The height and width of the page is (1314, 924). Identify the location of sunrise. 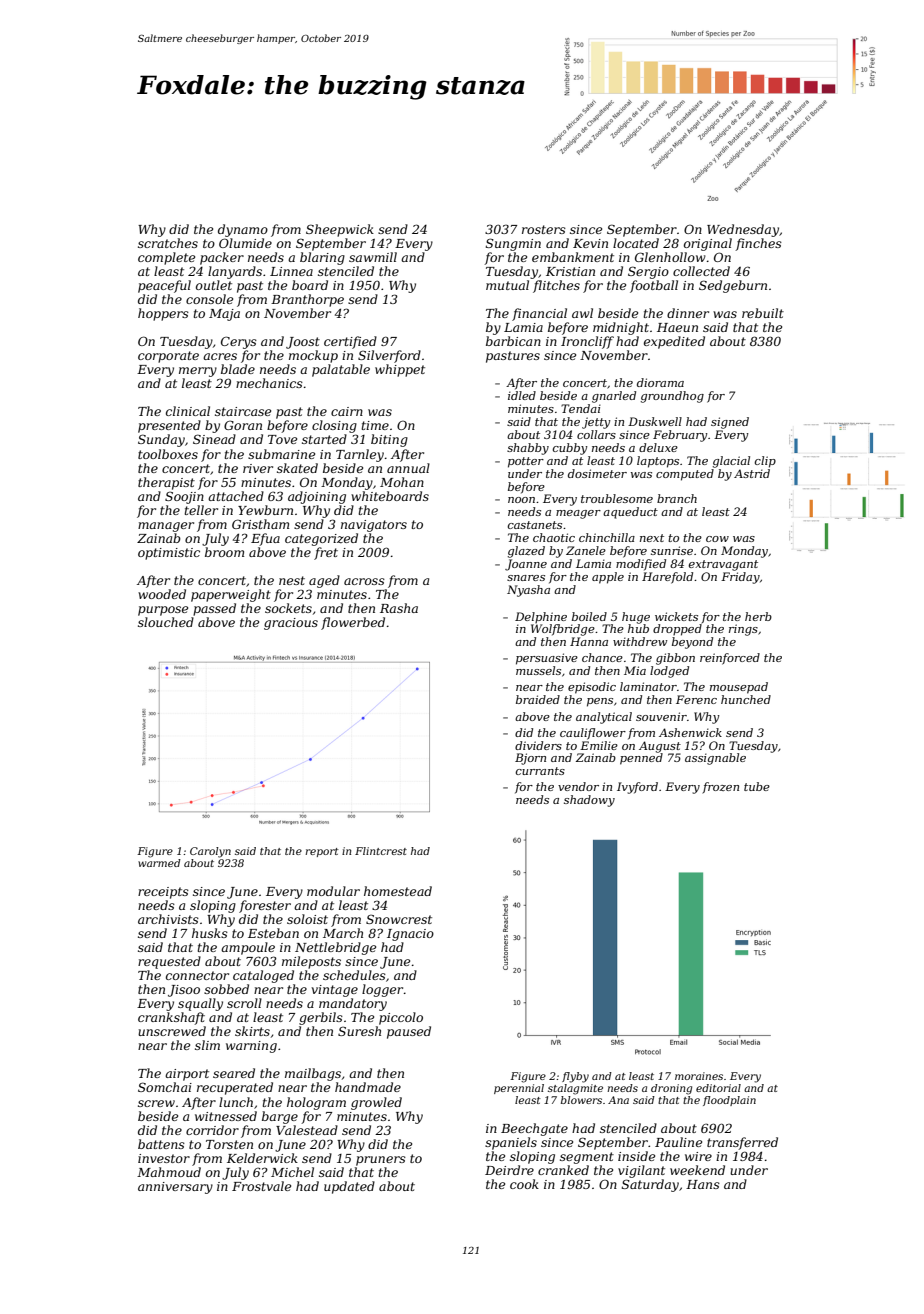
(672, 550).
